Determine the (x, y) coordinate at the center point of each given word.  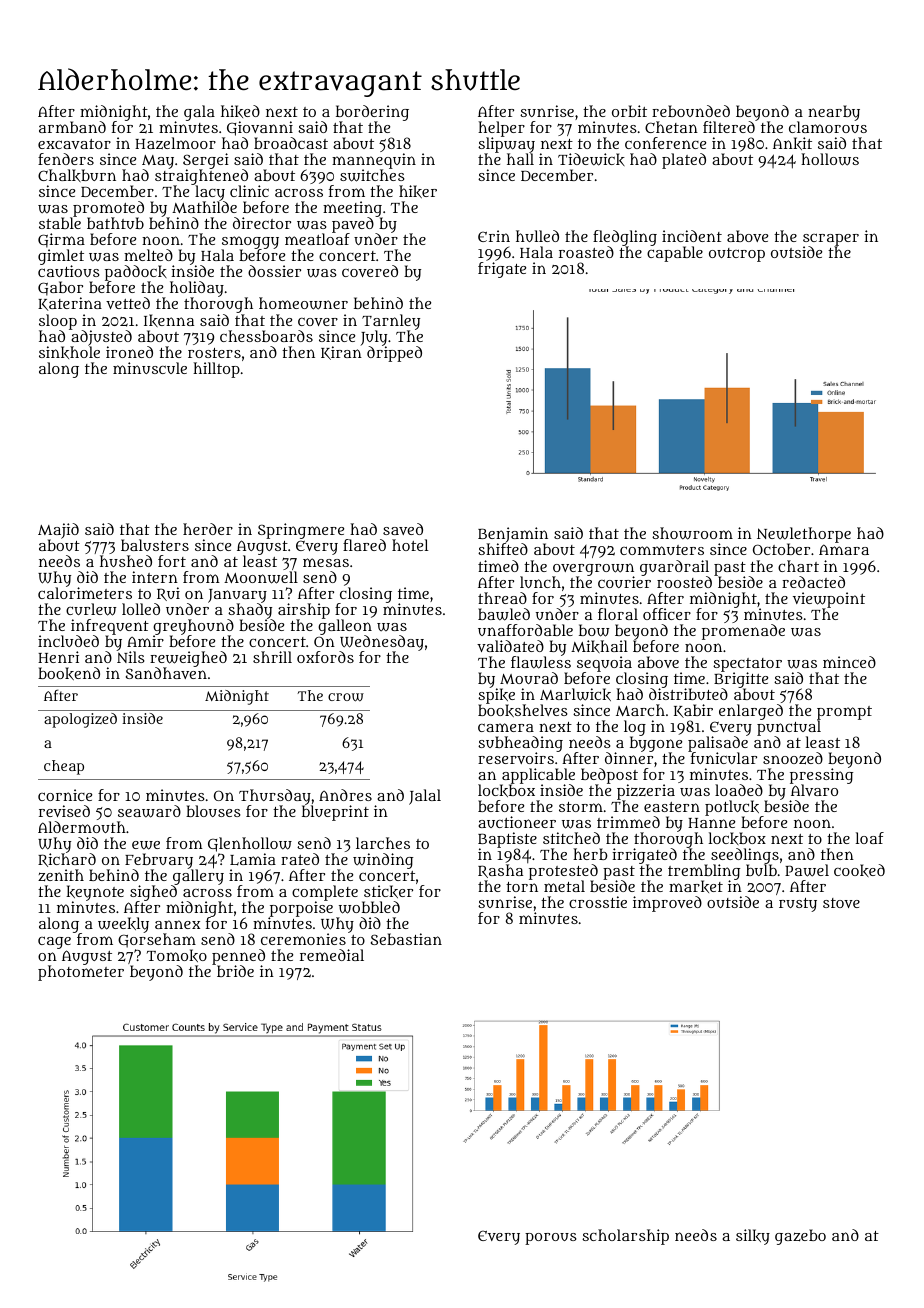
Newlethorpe (804, 535)
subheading (520, 744)
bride (235, 971)
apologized (80, 720)
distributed (688, 694)
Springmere (301, 531)
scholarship (625, 1237)
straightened (201, 178)
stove (841, 903)
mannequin (374, 161)
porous (551, 1239)
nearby (834, 113)
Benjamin (513, 535)
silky (753, 1237)
